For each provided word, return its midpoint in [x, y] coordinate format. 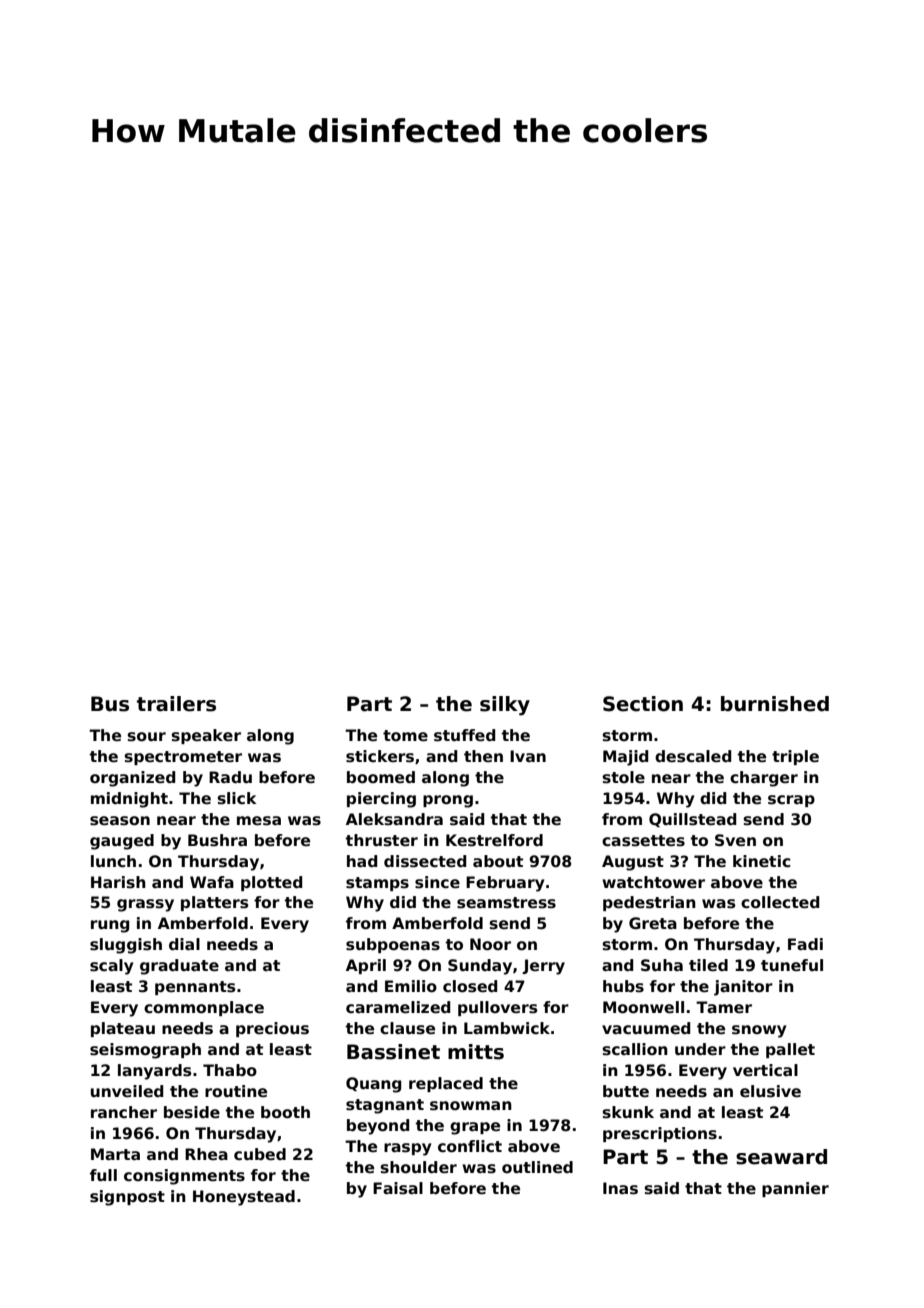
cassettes [643, 841]
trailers [176, 704]
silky [505, 706]
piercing [381, 800]
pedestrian [649, 903]
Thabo [230, 1070]
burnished [775, 704]
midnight [129, 800]
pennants [195, 988]
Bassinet [393, 1052]
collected [780, 902]
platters [214, 903]
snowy [759, 1031]
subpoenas [393, 945]
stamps [377, 884]
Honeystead [244, 1198]
